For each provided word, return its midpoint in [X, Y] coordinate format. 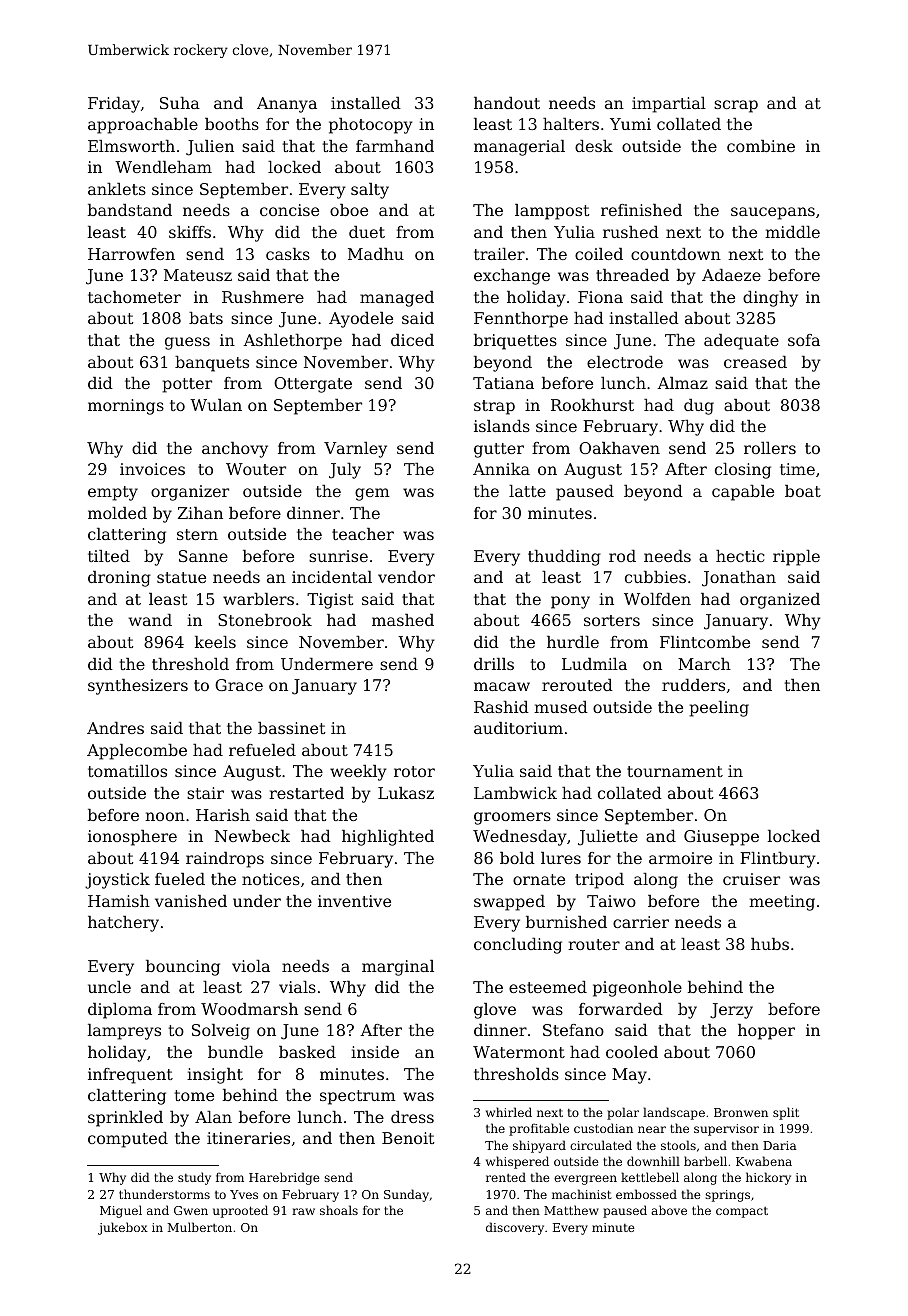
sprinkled [125, 1119]
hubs [770, 944]
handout [507, 103]
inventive [354, 901]
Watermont [519, 1052]
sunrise [338, 556]
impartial [669, 105]
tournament [675, 771]
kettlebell [650, 1177]
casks [288, 254]
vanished [191, 901]
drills [494, 664]
